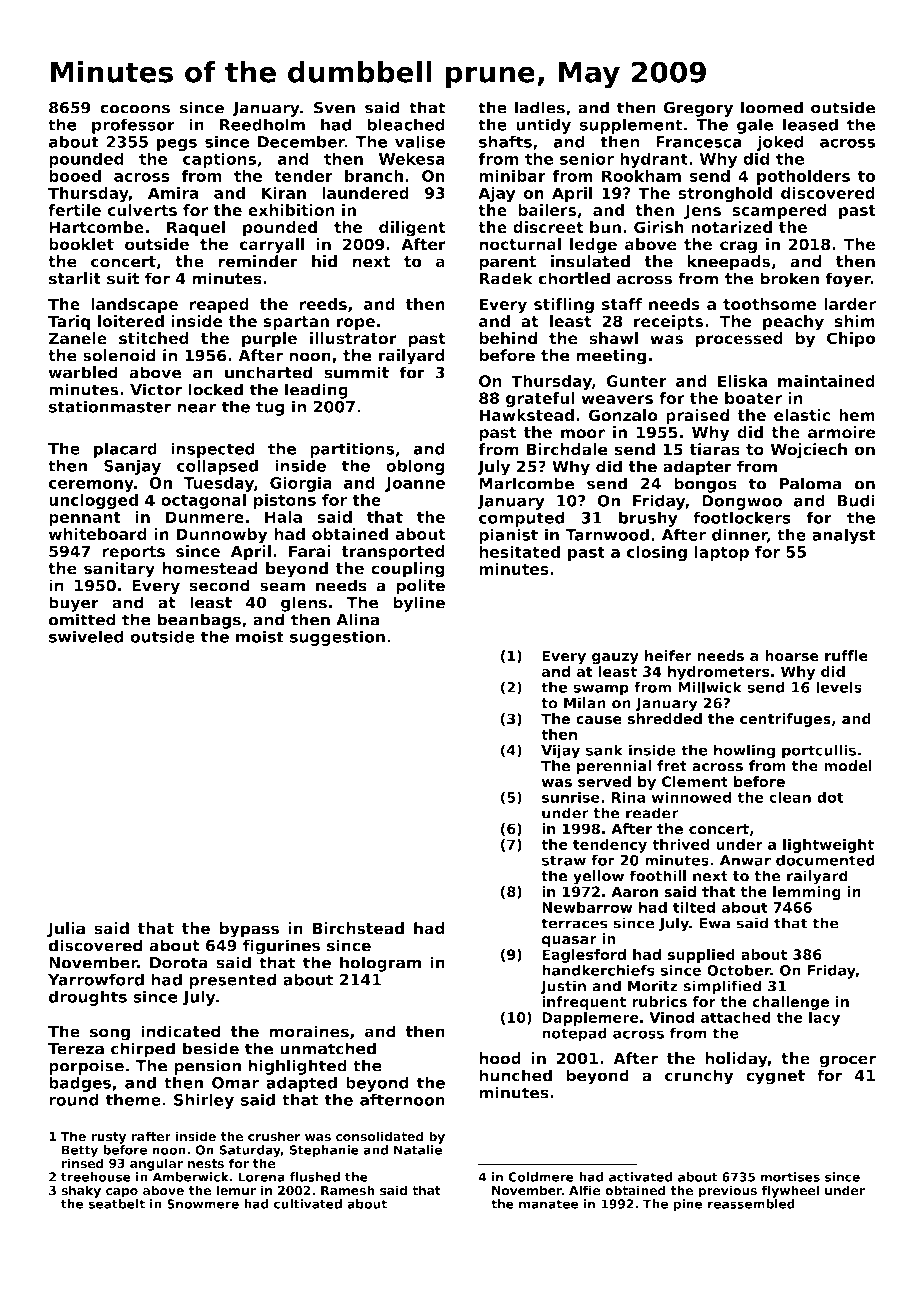 The image size is (924, 1308). I want to click on Dunnowby, so click(222, 536).
